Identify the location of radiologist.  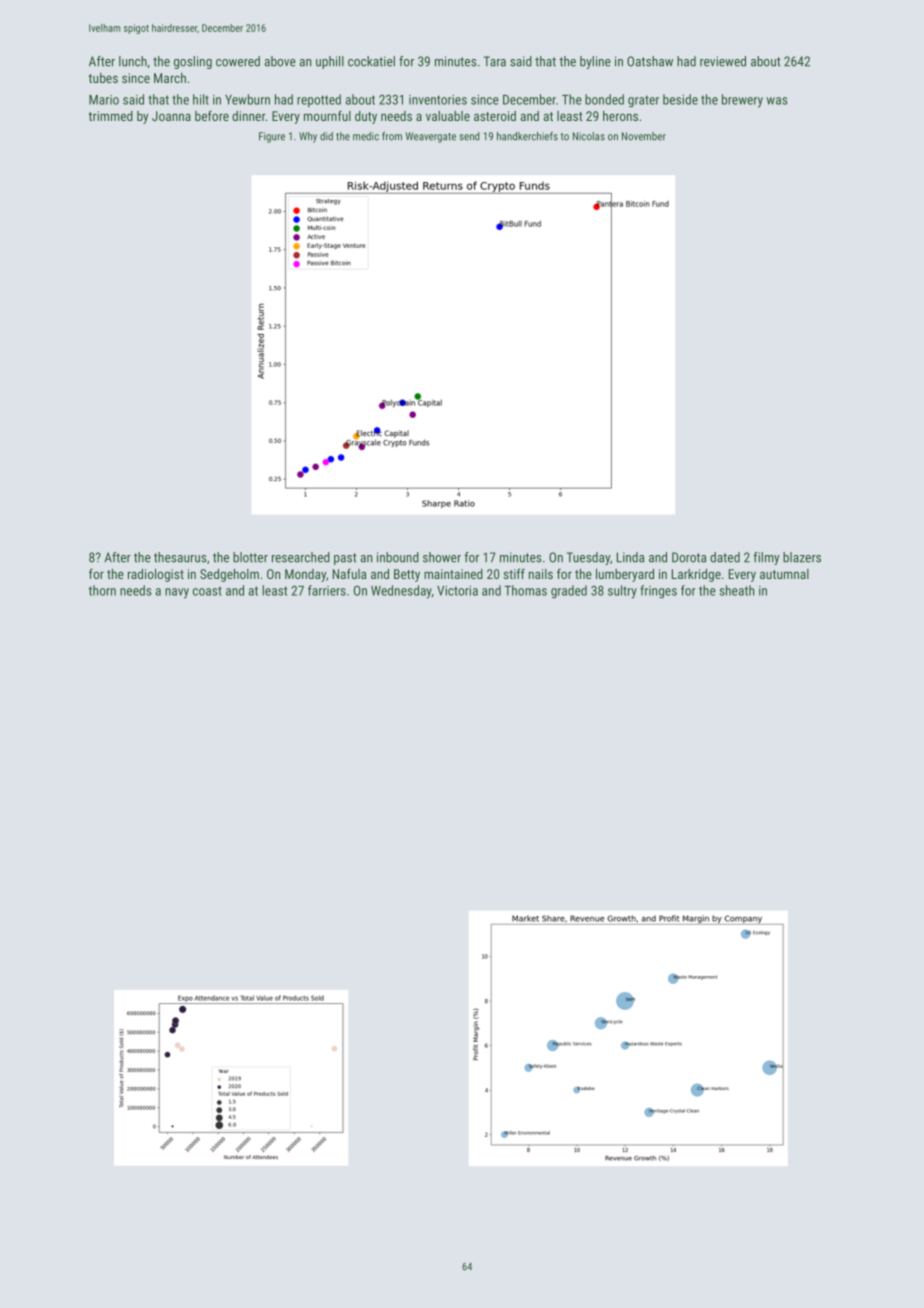
(156, 575).
